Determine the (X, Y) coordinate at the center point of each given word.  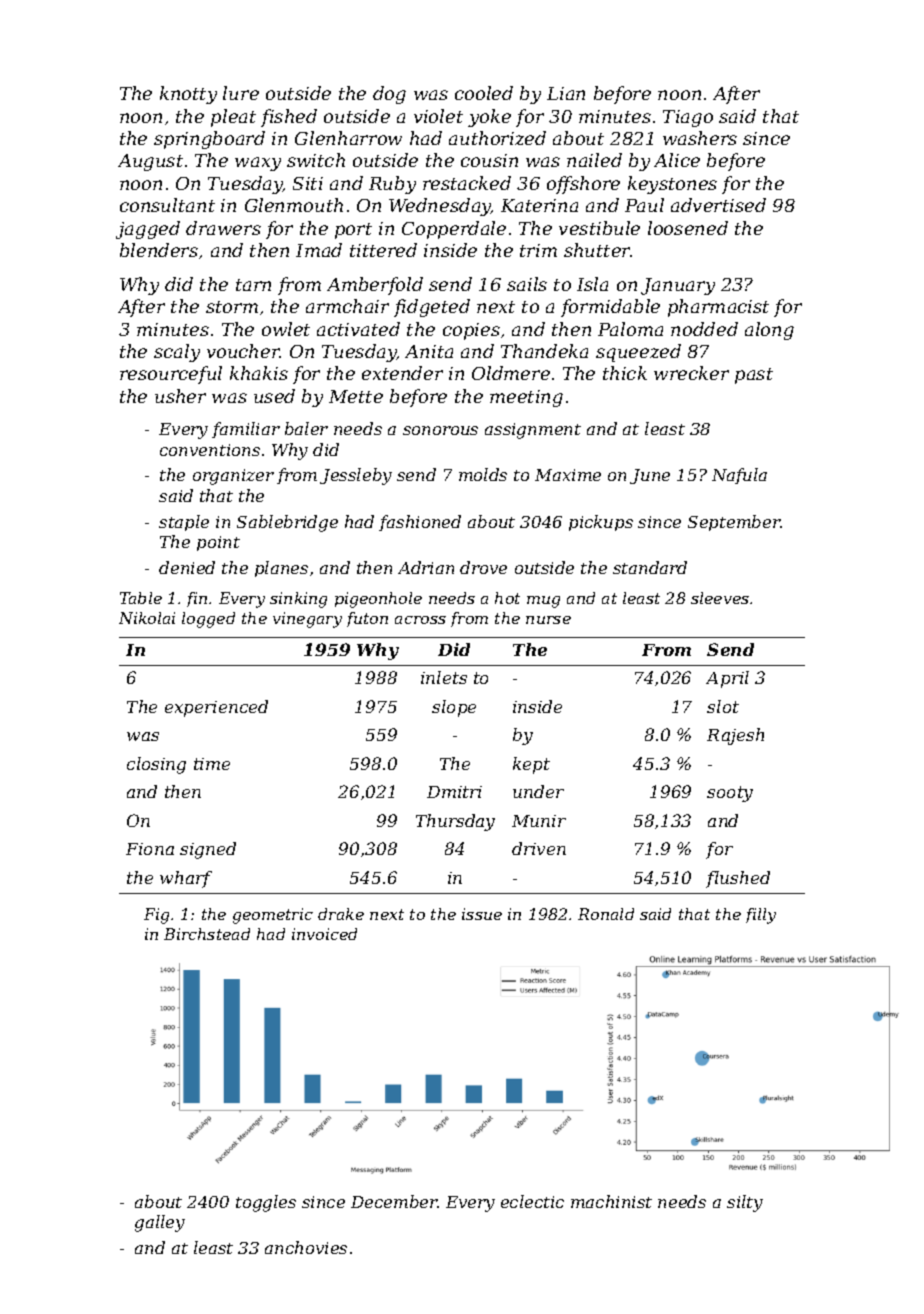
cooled (484, 93)
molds (483, 474)
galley (160, 1223)
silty (745, 1203)
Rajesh (735, 736)
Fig (156, 916)
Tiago (688, 118)
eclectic (532, 1201)
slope (454, 708)
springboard (209, 140)
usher (180, 396)
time (212, 764)
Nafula (739, 476)
